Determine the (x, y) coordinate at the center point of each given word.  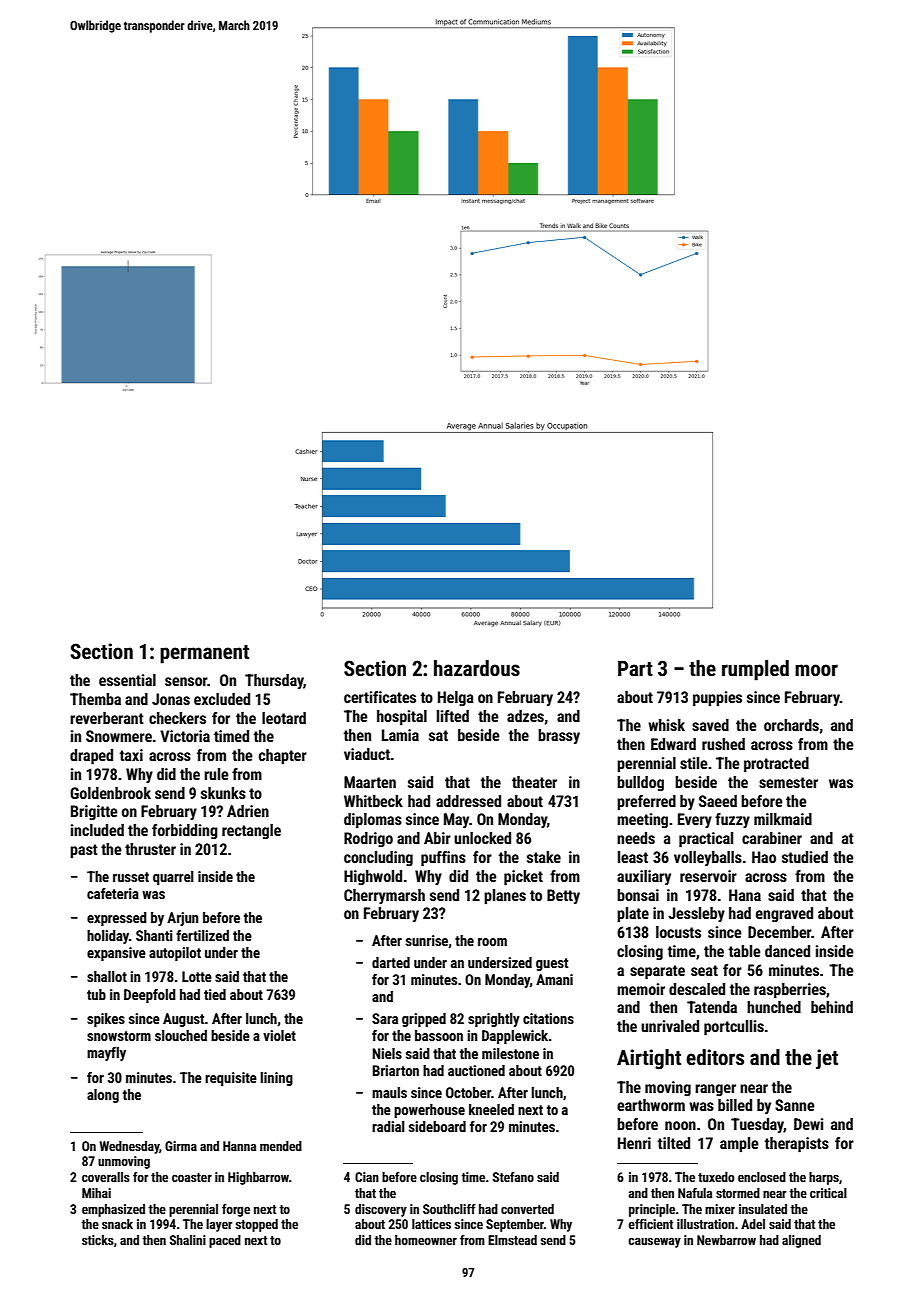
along (103, 1096)
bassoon (439, 1035)
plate (633, 915)
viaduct (367, 754)
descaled (697, 989)
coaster (192, 1177)
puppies (717, 699)
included (97, 830)
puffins (443, 859)
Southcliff (449, 1209)
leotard (284, 718)
